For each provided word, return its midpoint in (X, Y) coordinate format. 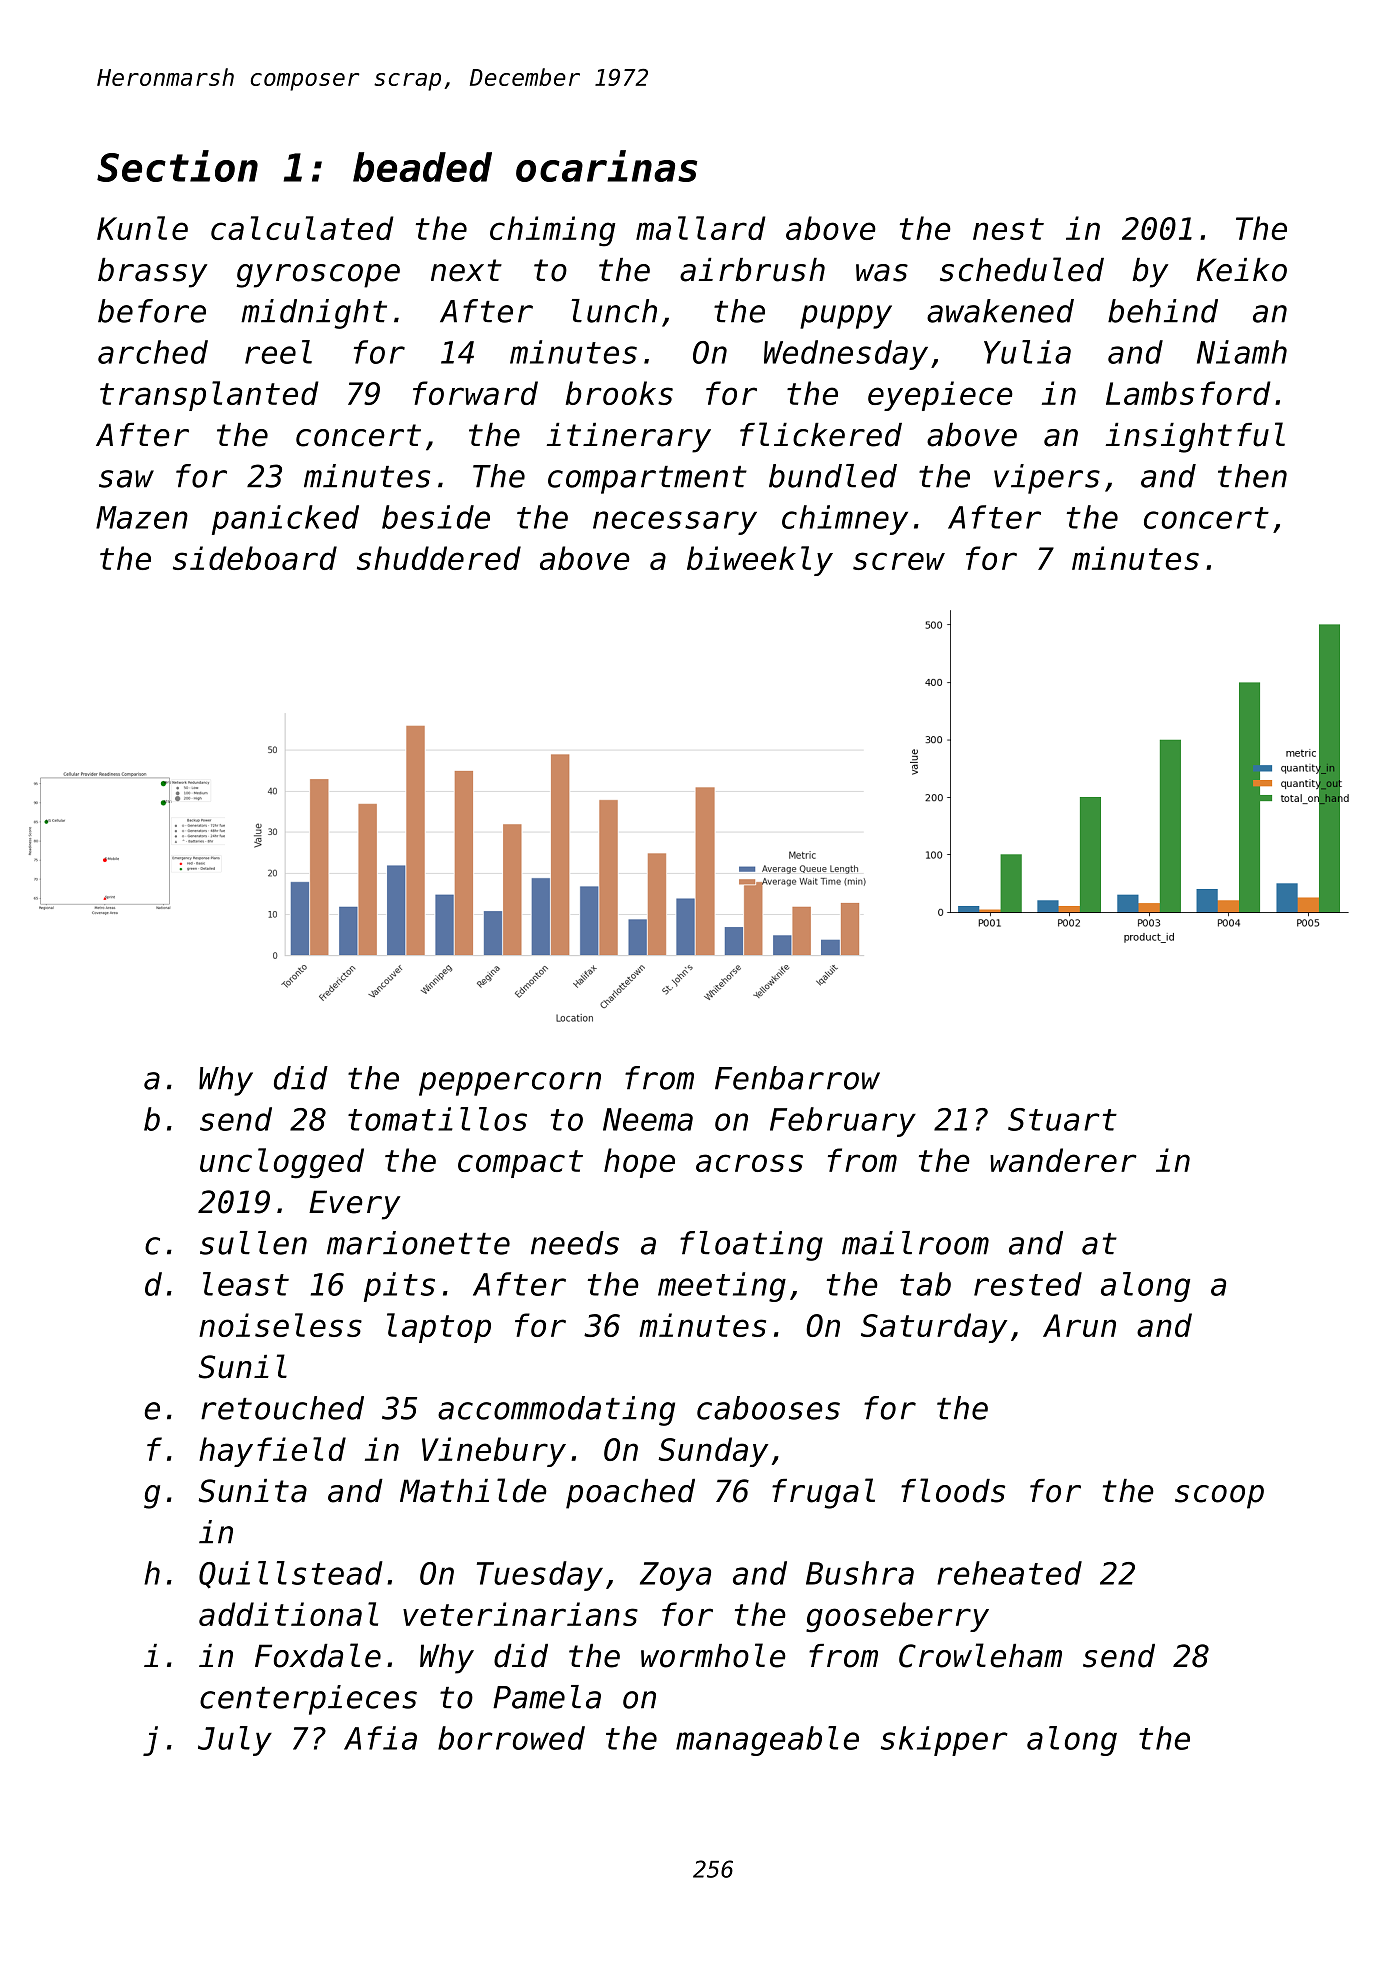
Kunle (142, 228)
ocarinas (606, 166)
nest (1008, 229)
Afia (380, 1738)
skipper (944, 1741)
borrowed (511, 1738)
